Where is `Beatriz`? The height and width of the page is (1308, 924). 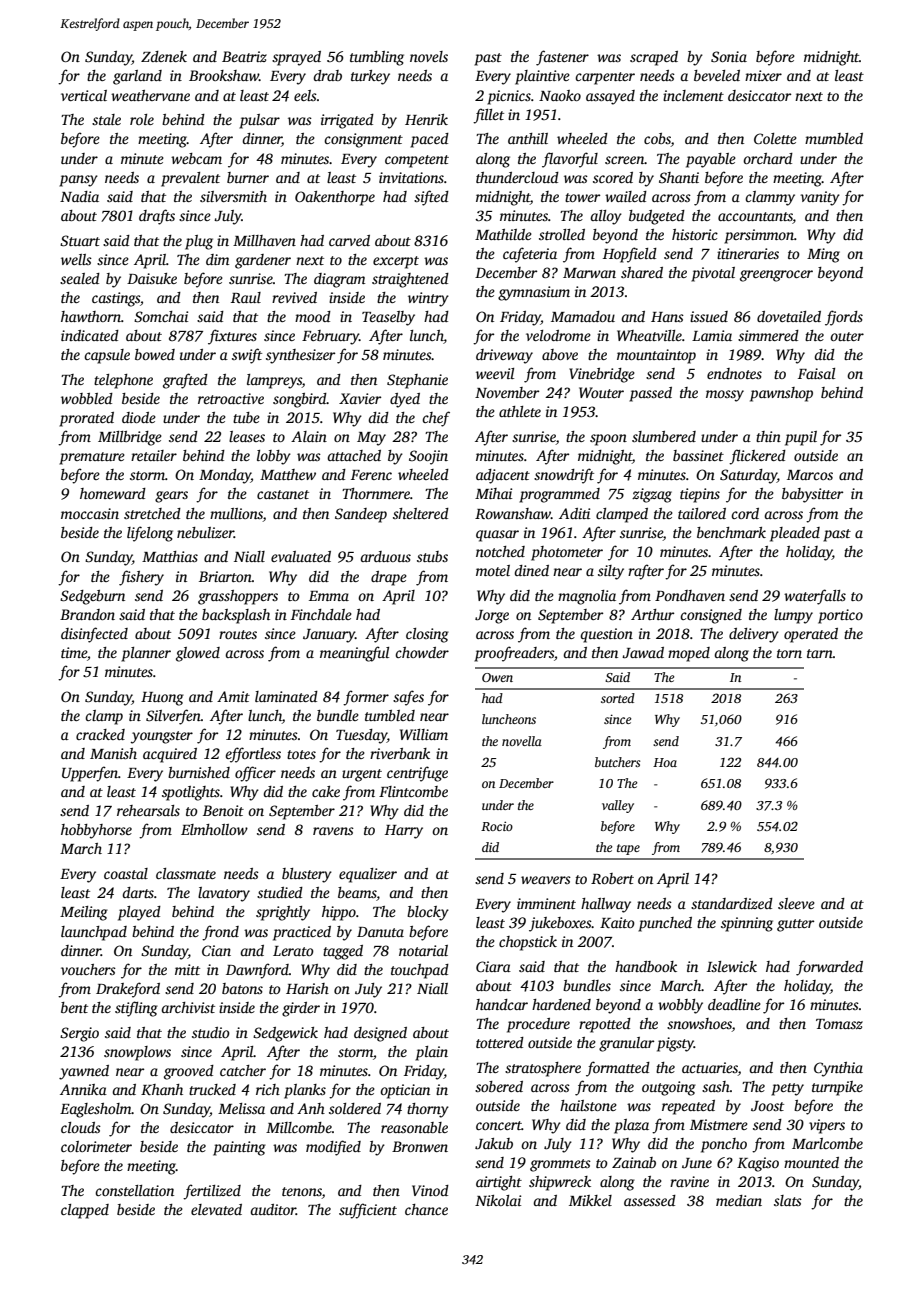
Beatriz is located at coordinates (244, 56).
